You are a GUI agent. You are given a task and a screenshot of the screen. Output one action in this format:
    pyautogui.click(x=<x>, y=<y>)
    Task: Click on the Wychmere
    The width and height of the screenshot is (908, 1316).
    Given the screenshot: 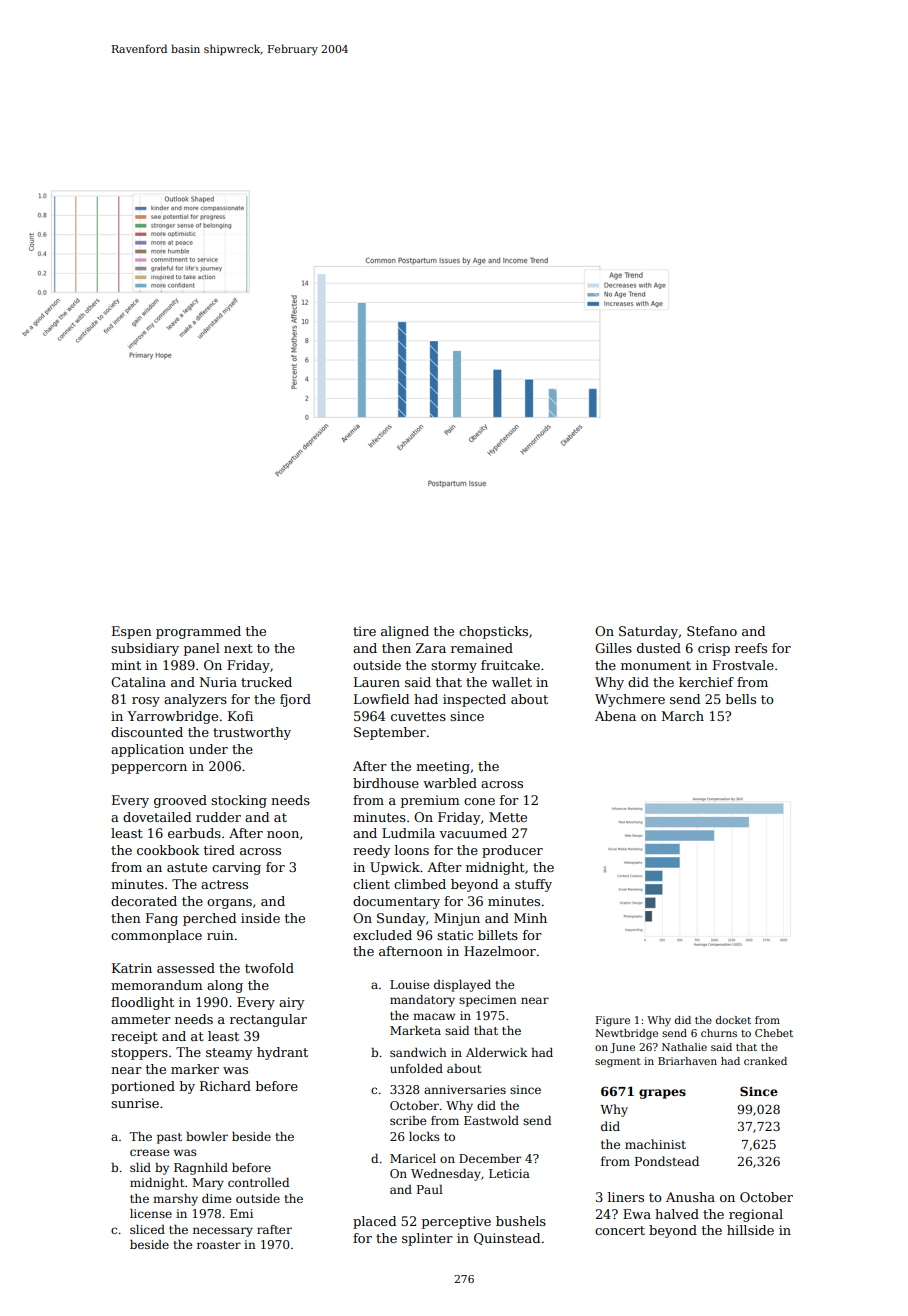 What is the action you would take?
    pyautogui.click(x=630, y=700)
